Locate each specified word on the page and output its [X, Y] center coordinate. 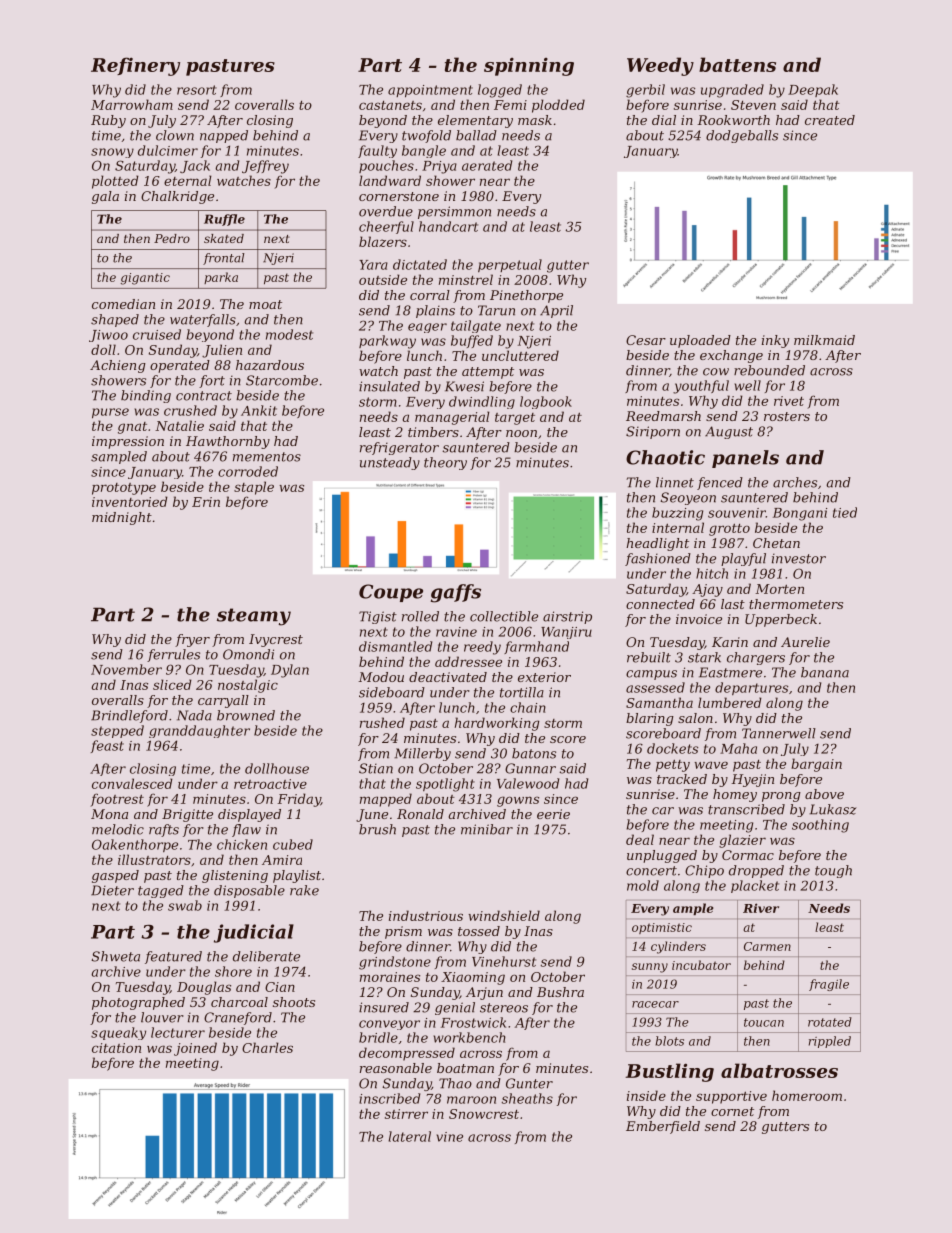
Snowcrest [484, 1114]
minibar [487, 829]
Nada [194, 715]
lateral [409, 1136]
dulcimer [168, 150]
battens [737, 64]
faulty [377, 151]
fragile [829, 985]
